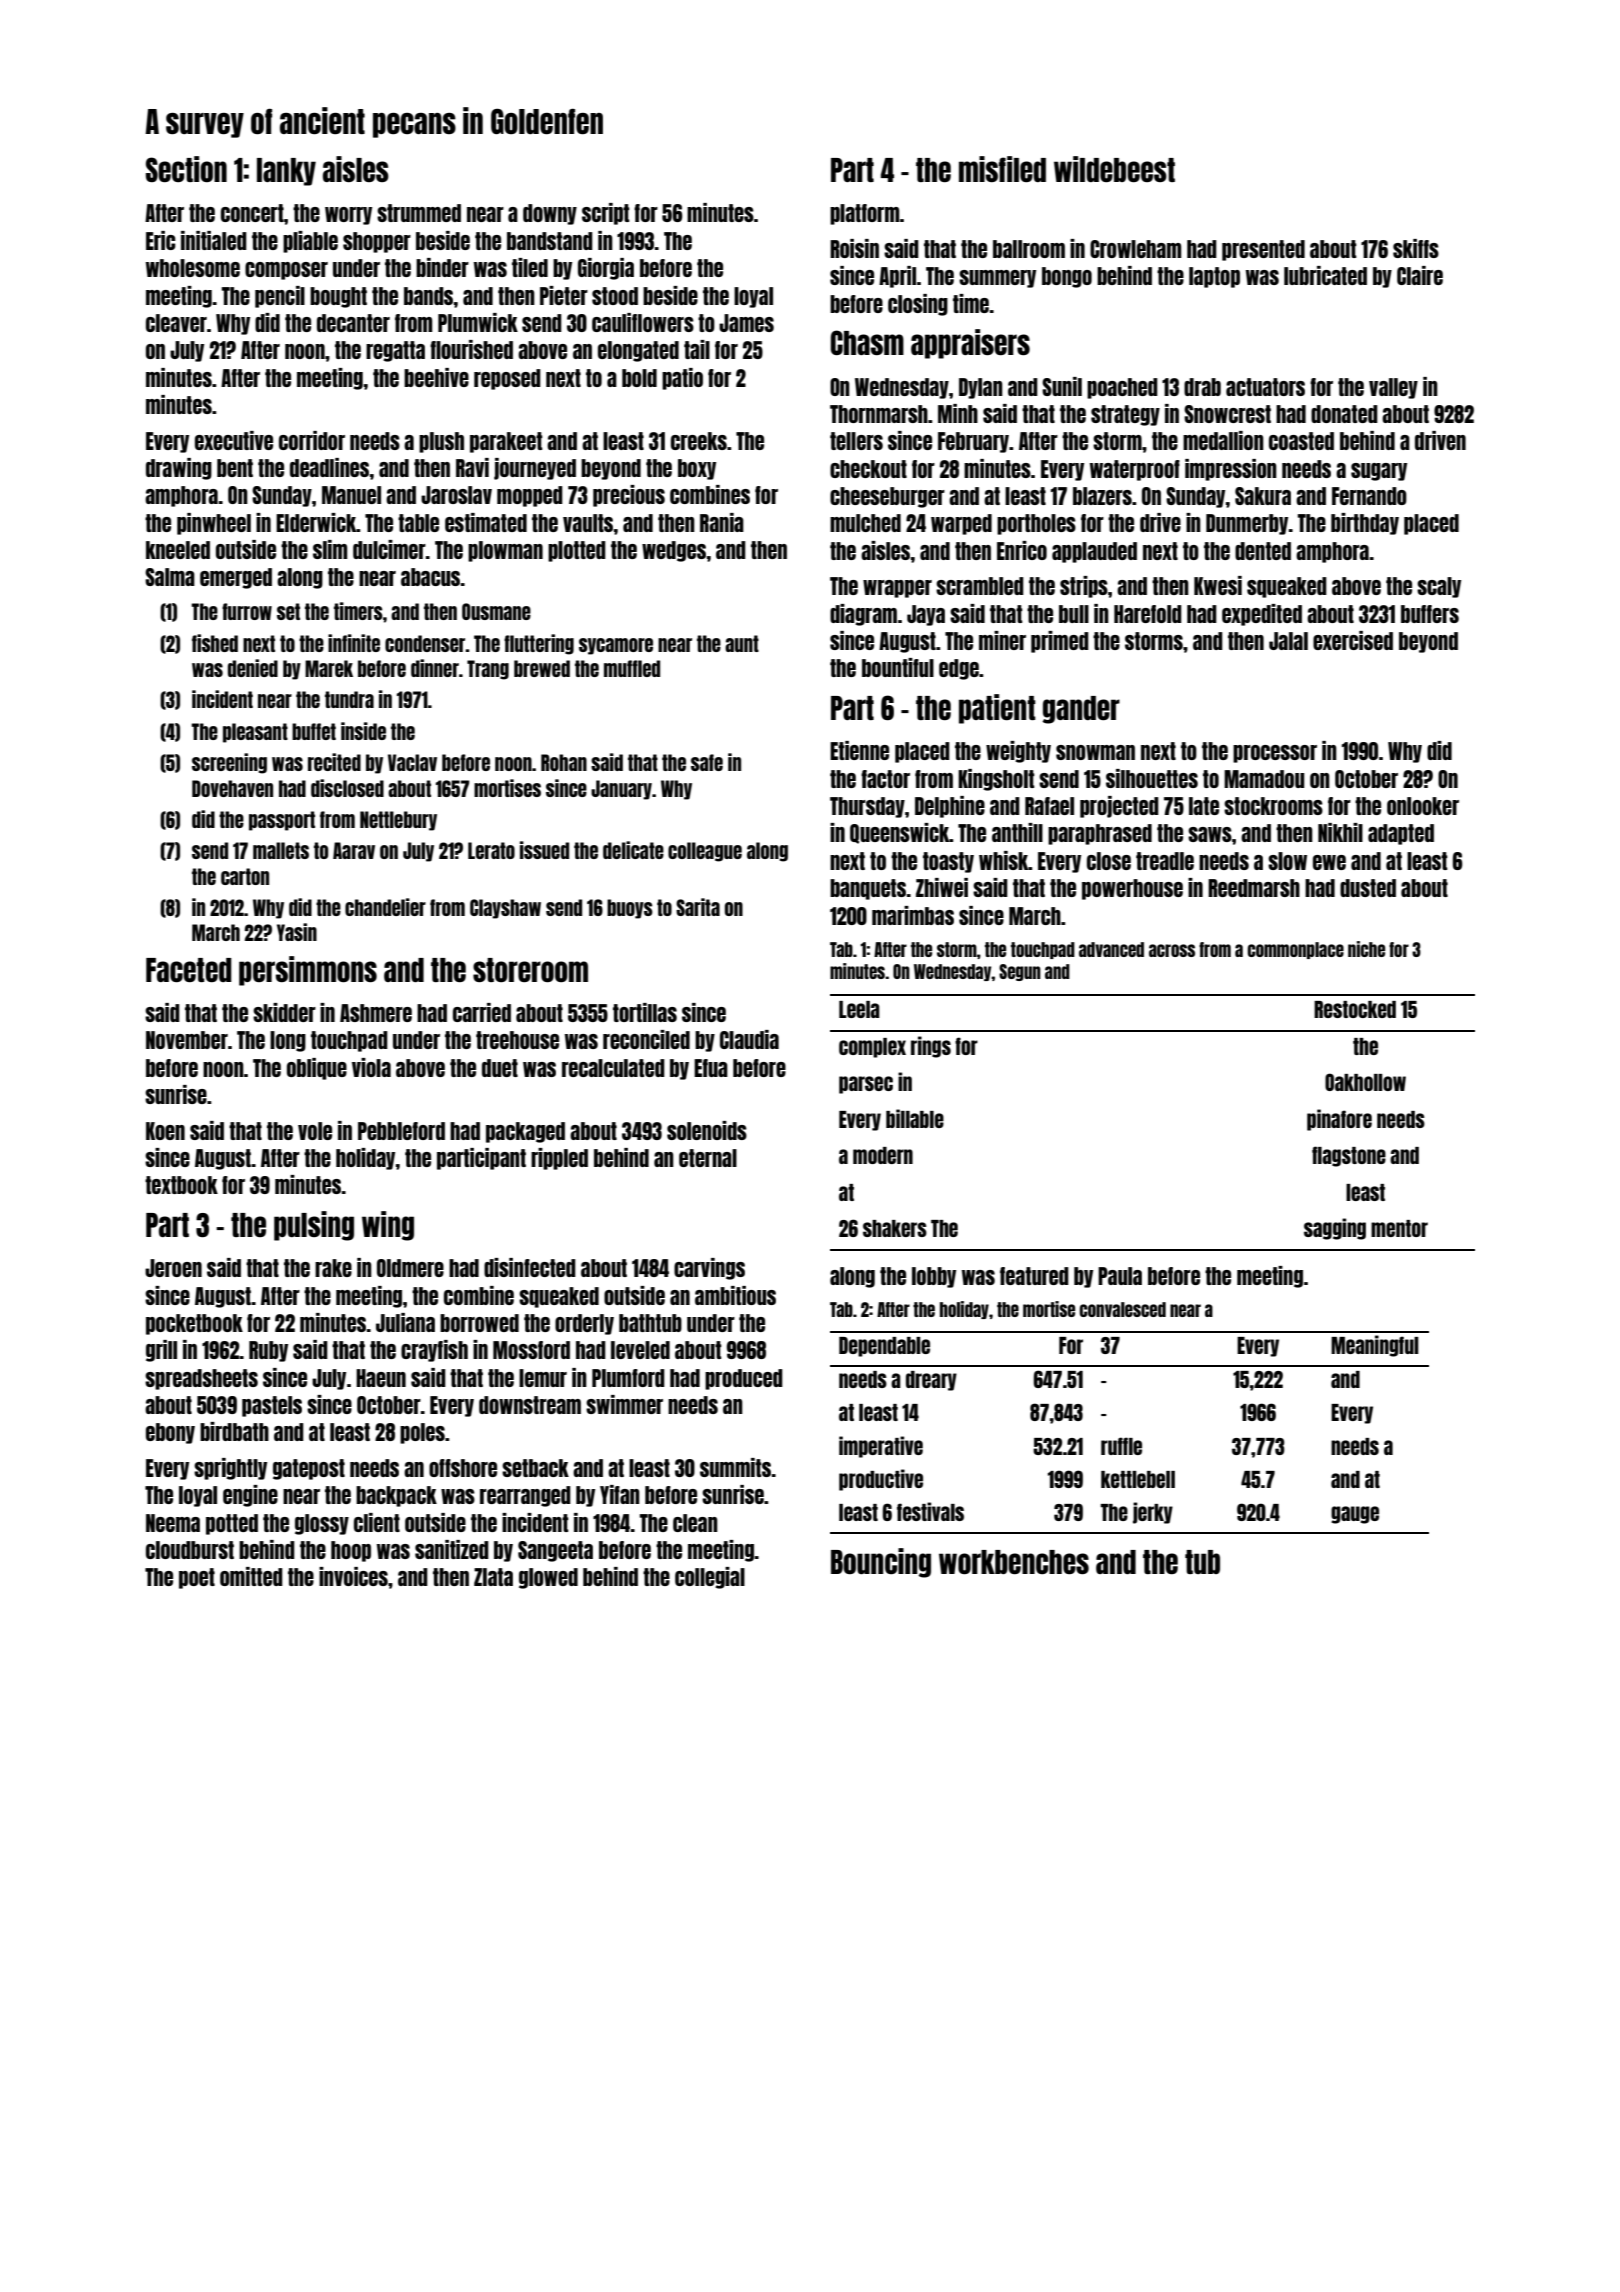 The height and width of the page is (2292, 1620). What do you see at coordinates (351, 495) in the page?
I see `Manuel` at bounding box center [351, 495].
